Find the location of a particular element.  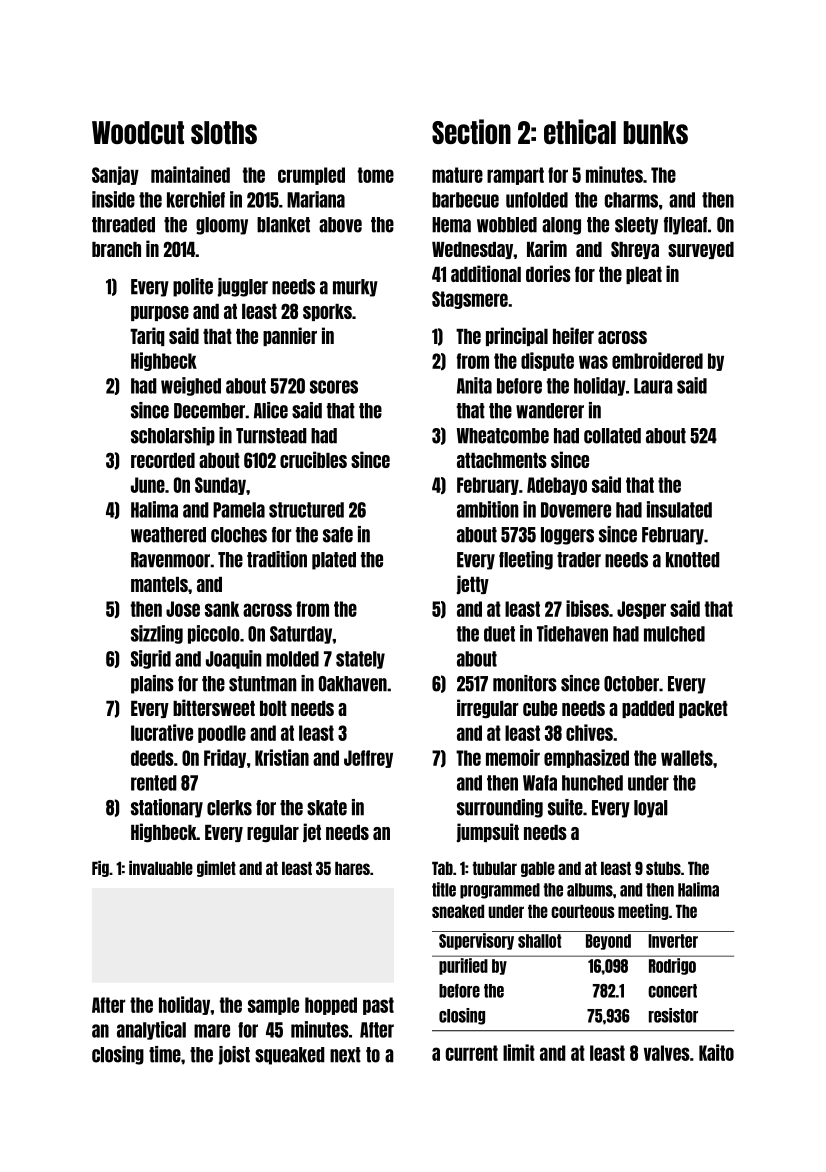

skate is located at coordinates (327, 808).
